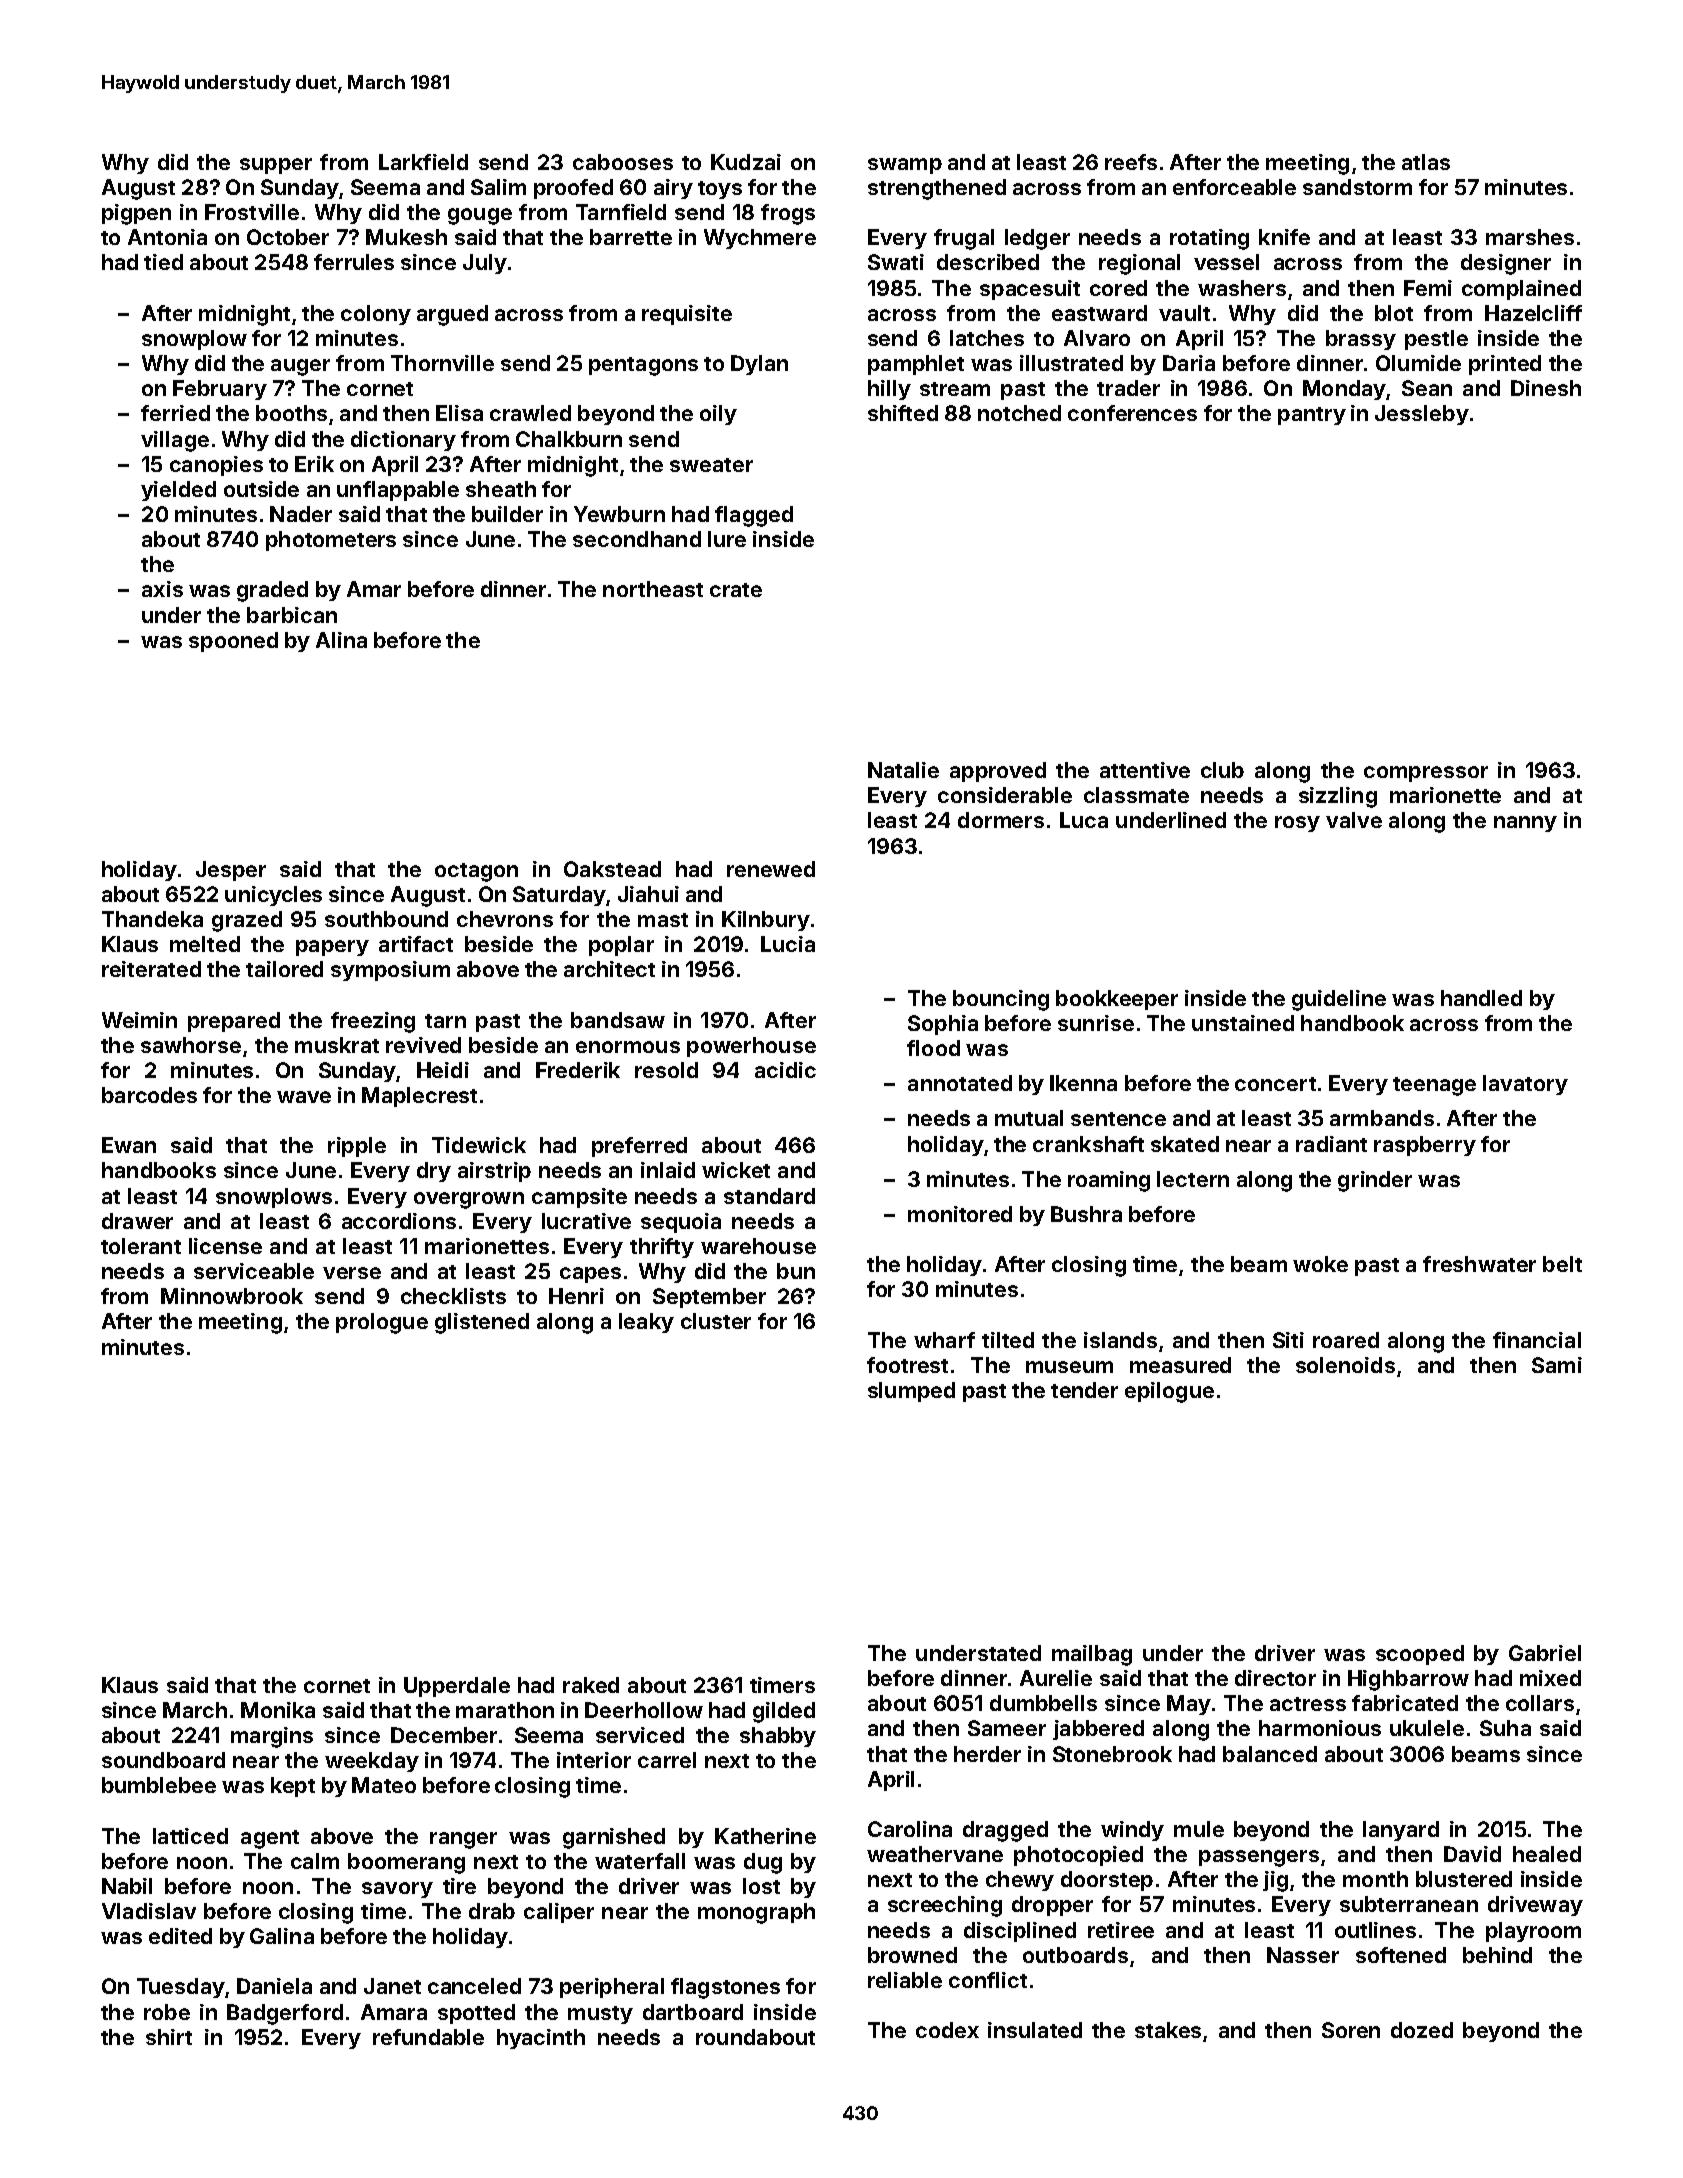 Image resolution: width=1683 pixels, height=2178 pixels. I want to click on overgrown, so click(469, 1200).
